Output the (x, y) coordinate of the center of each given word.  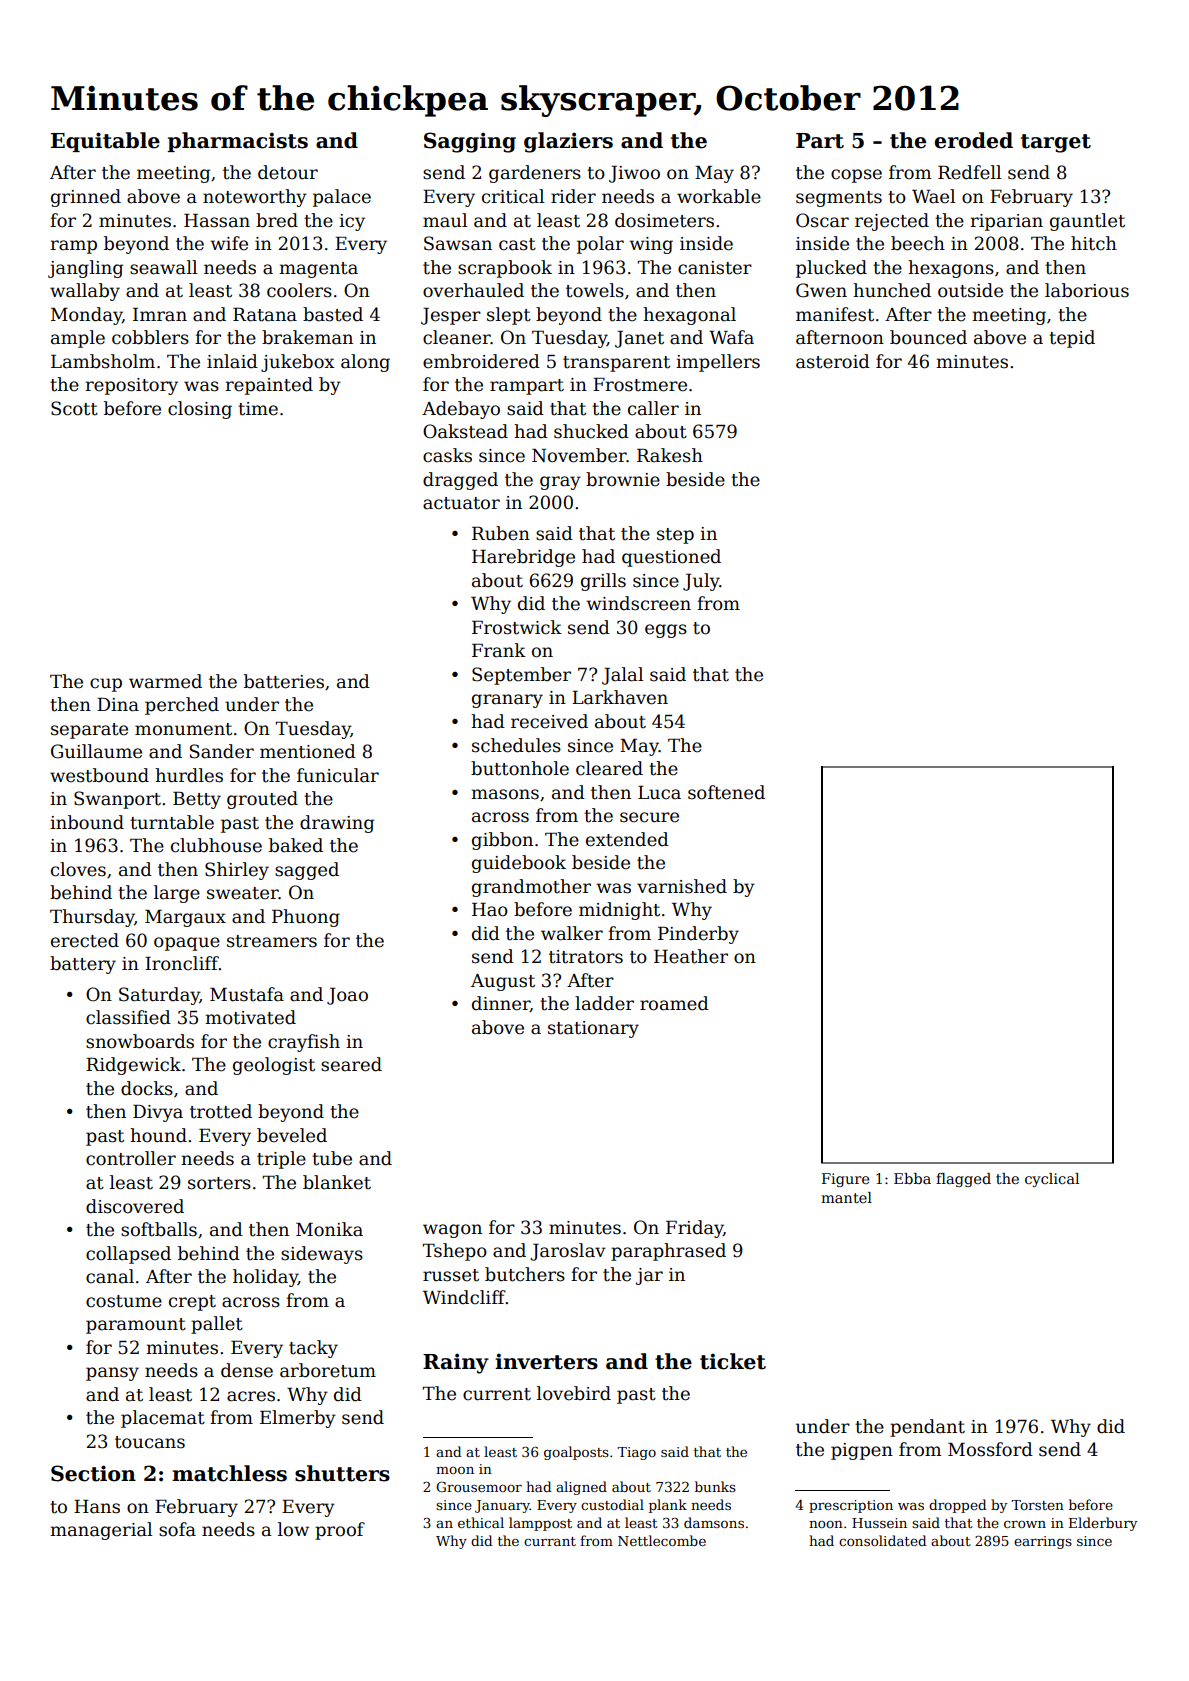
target (1056, 143)
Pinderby (698, 935)
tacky (313, 1349)
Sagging (470, 142)
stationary (593, 1029)
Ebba (912, 1178)
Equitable (105, 142)
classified (128, 1017)
